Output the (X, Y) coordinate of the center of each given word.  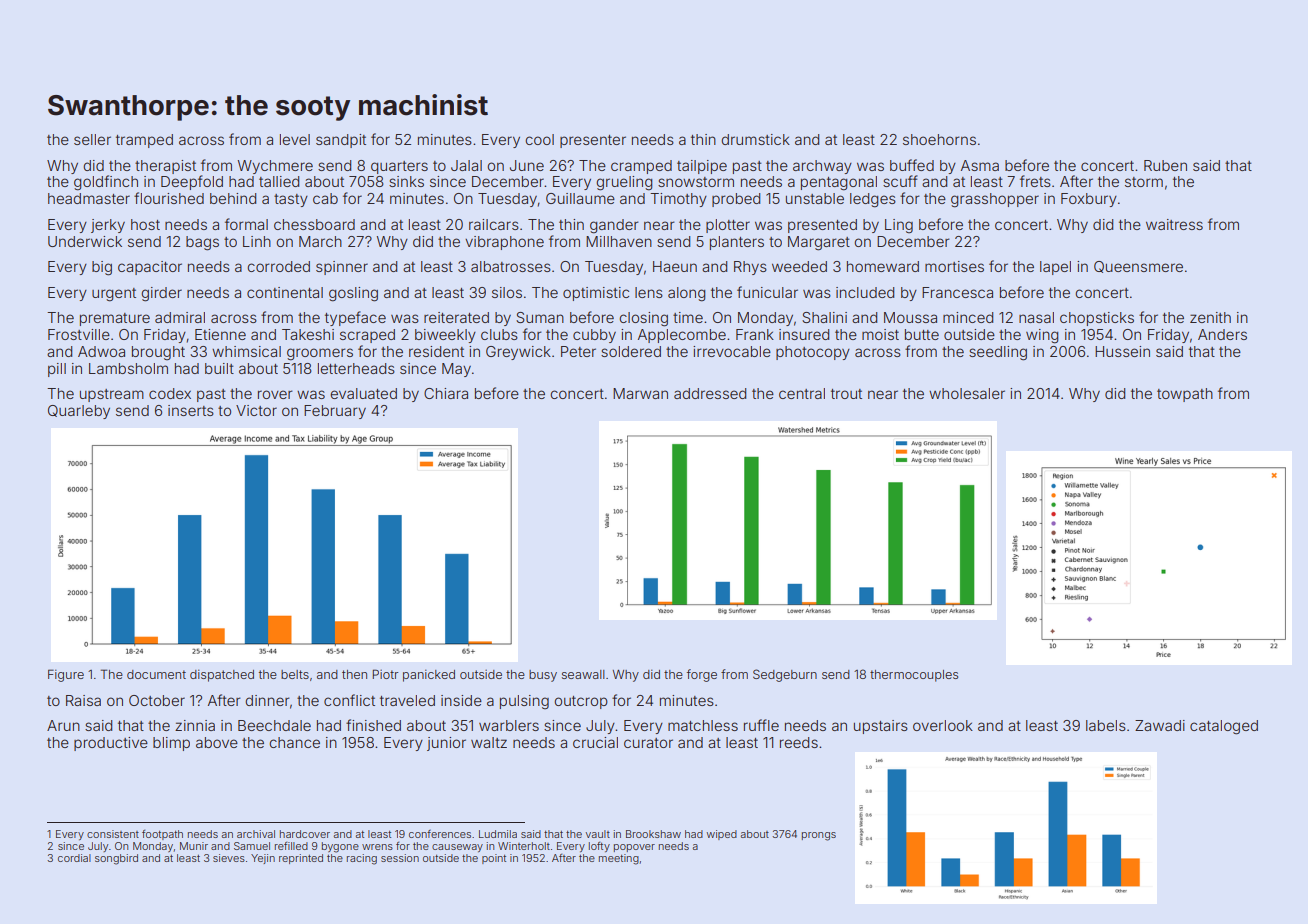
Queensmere (1138, 267)
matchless (703, 725)
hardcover (305, 834)
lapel (1055, 268)
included (865, 292)
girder (161, 294)
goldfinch (106, 183)
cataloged (1224, 727)
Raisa (83, 700)
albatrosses (511, 266)
